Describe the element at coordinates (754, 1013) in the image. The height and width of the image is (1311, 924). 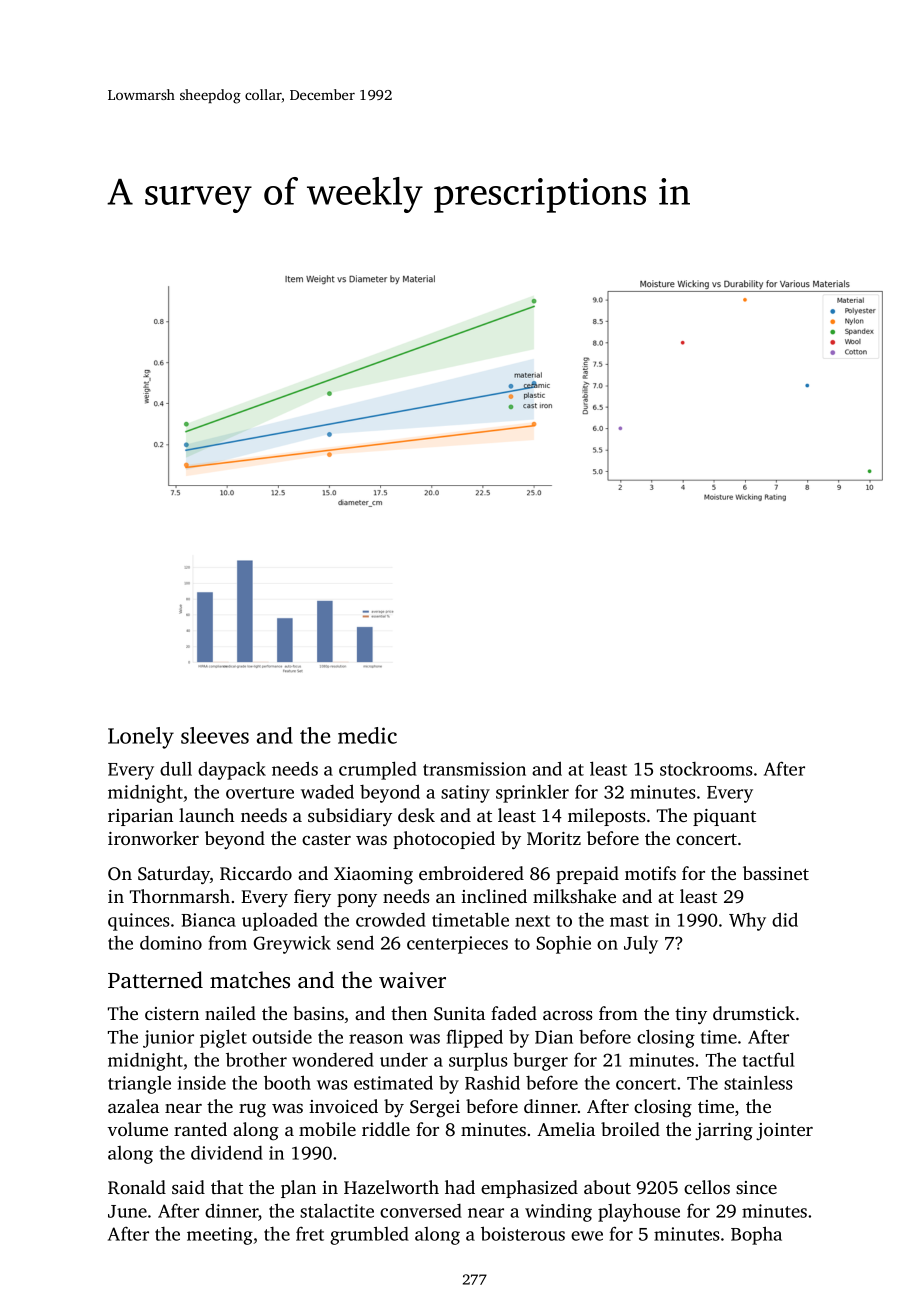
I see `drumstick` at that location.
